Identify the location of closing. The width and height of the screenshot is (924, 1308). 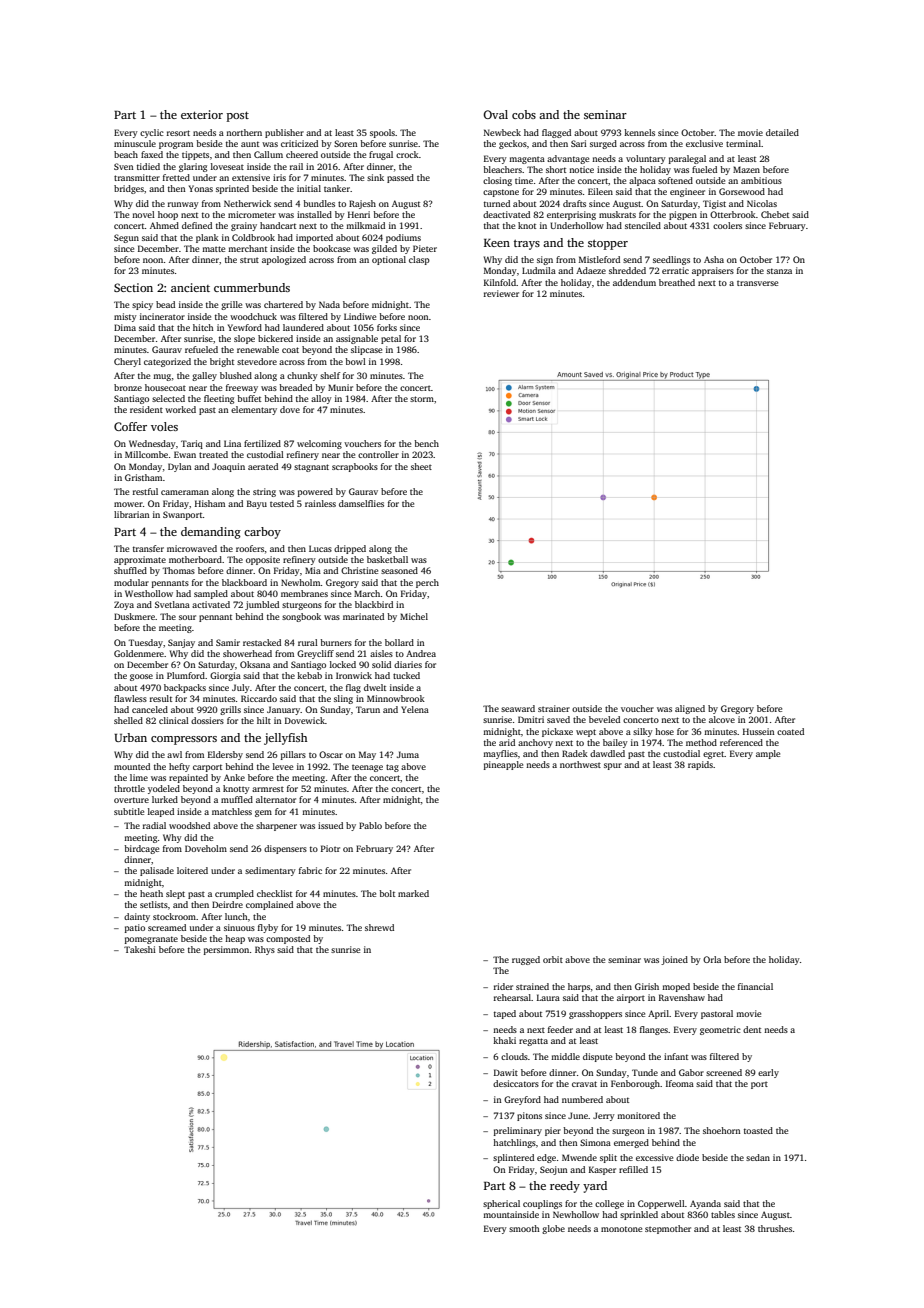
(497, 181).
